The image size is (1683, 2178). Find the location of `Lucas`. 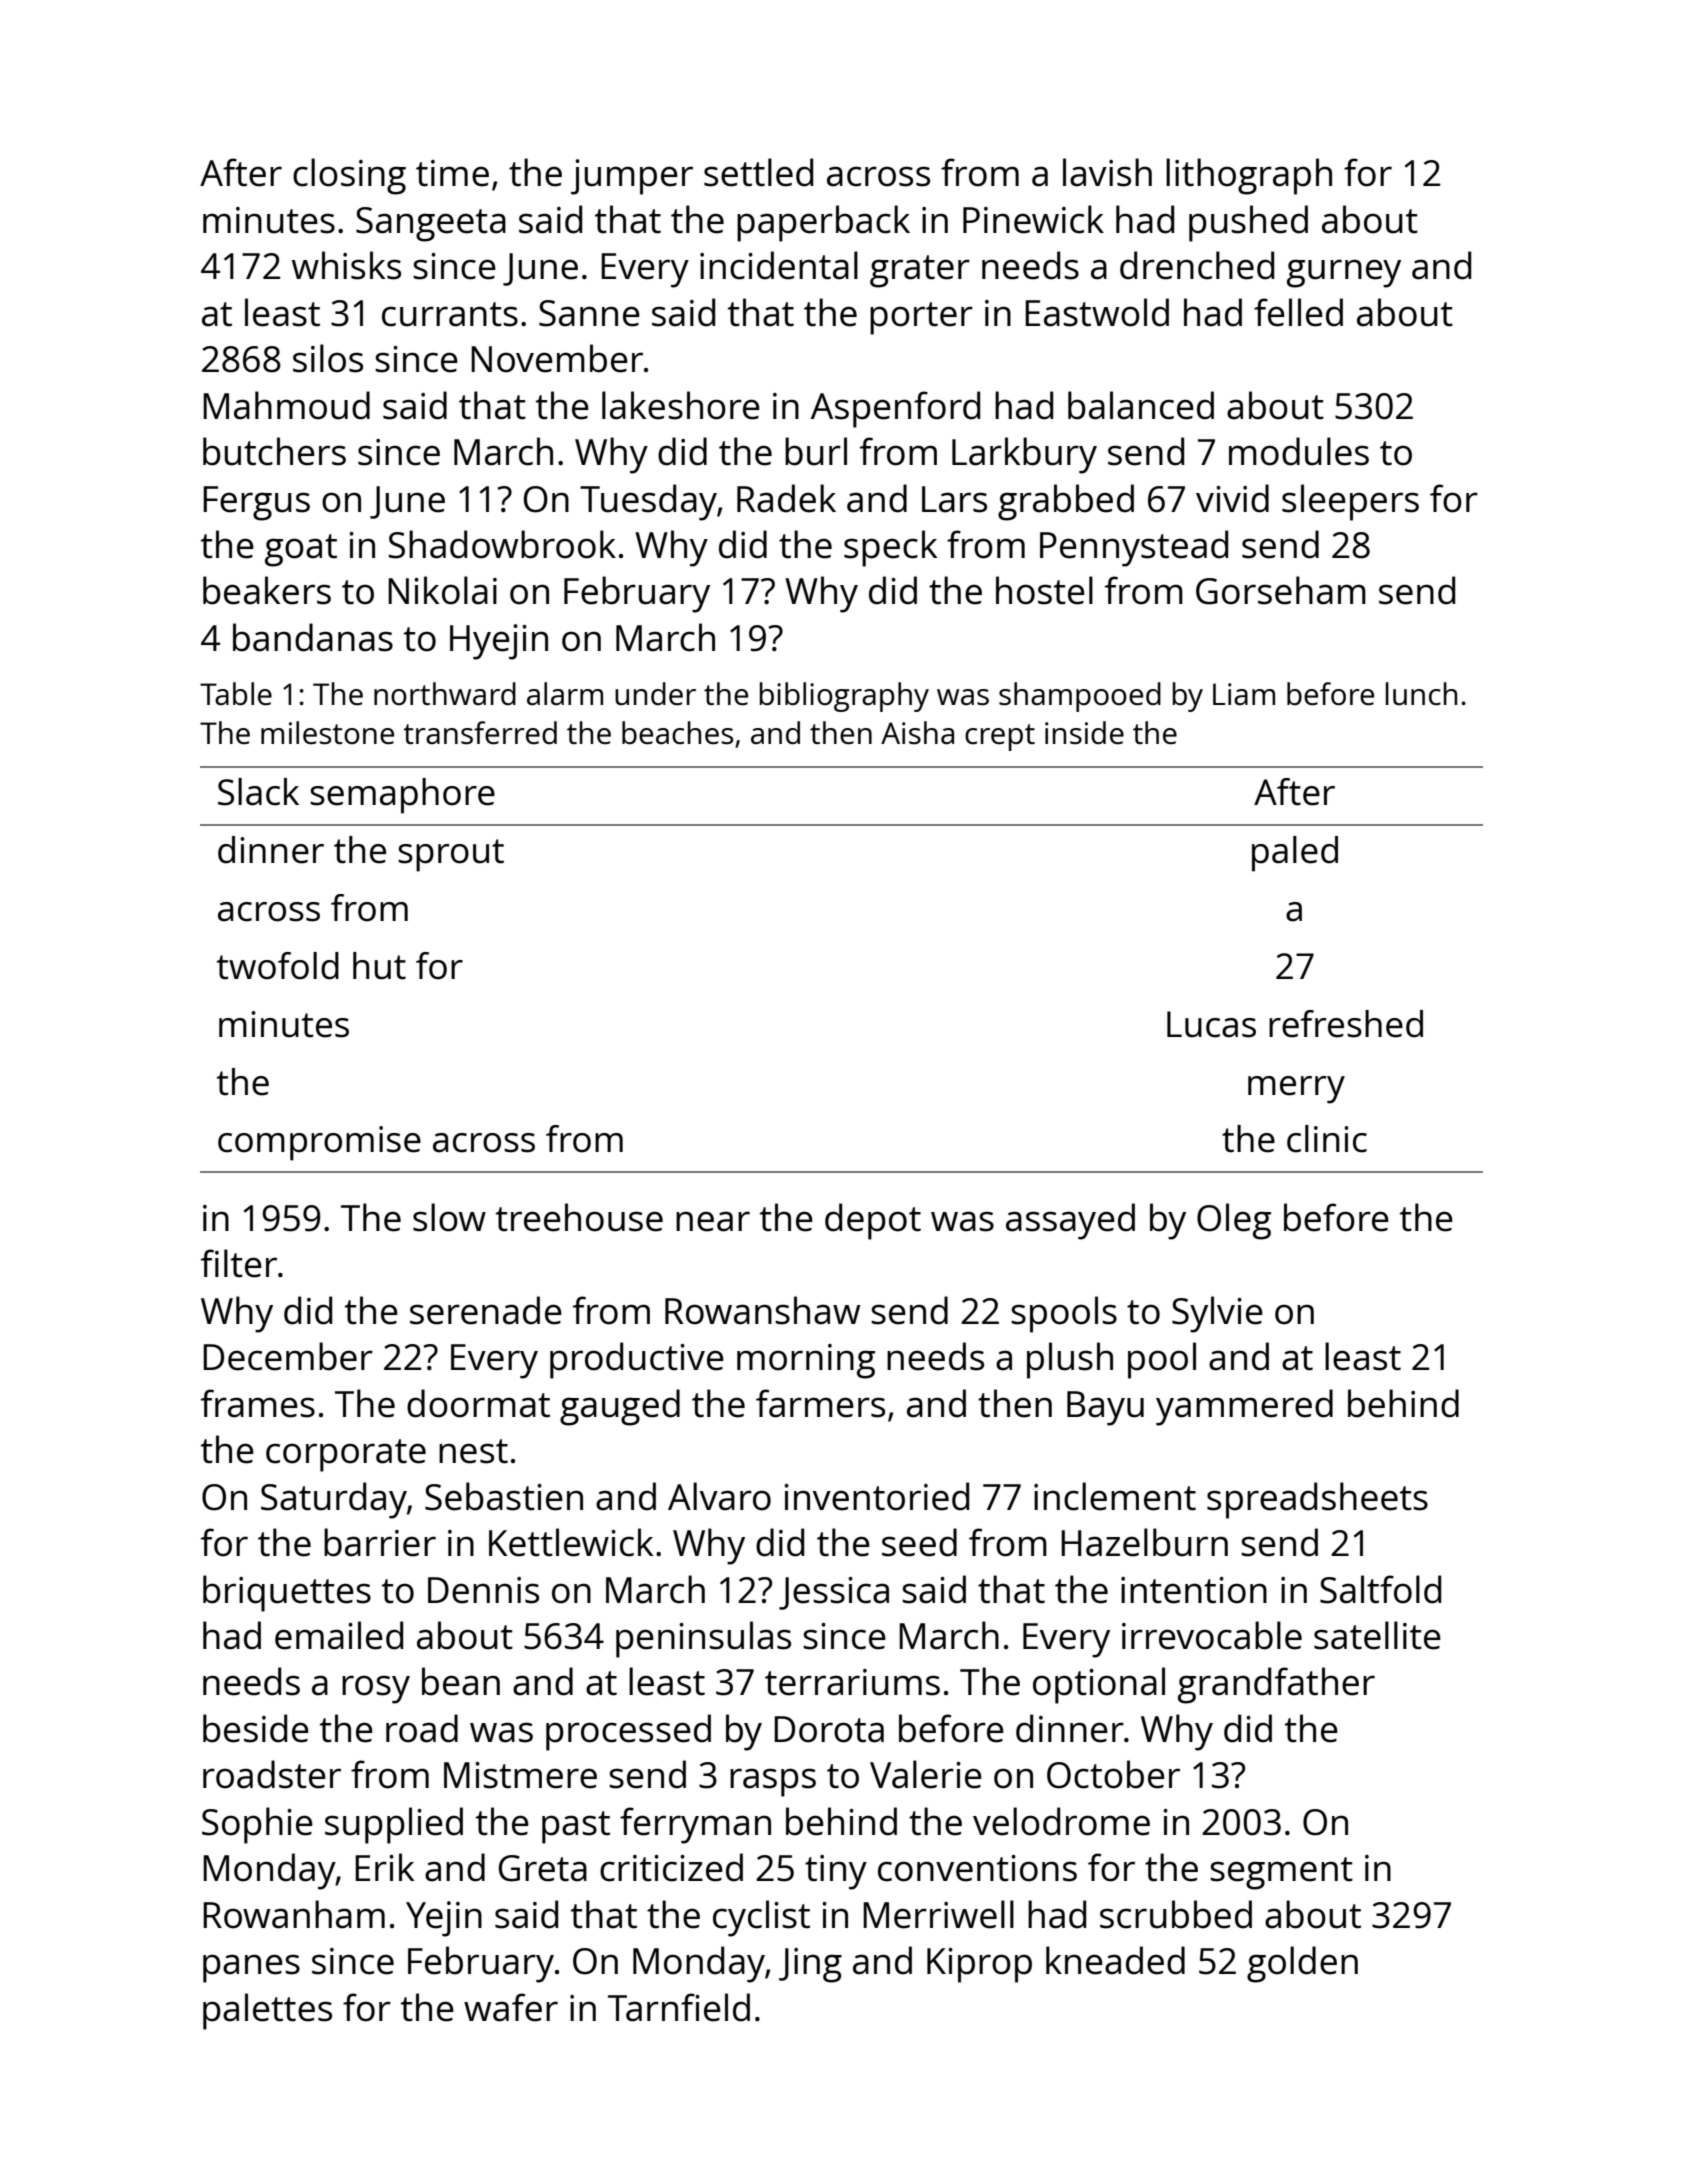

Lucas is located at coordinates (1211, 1024).
